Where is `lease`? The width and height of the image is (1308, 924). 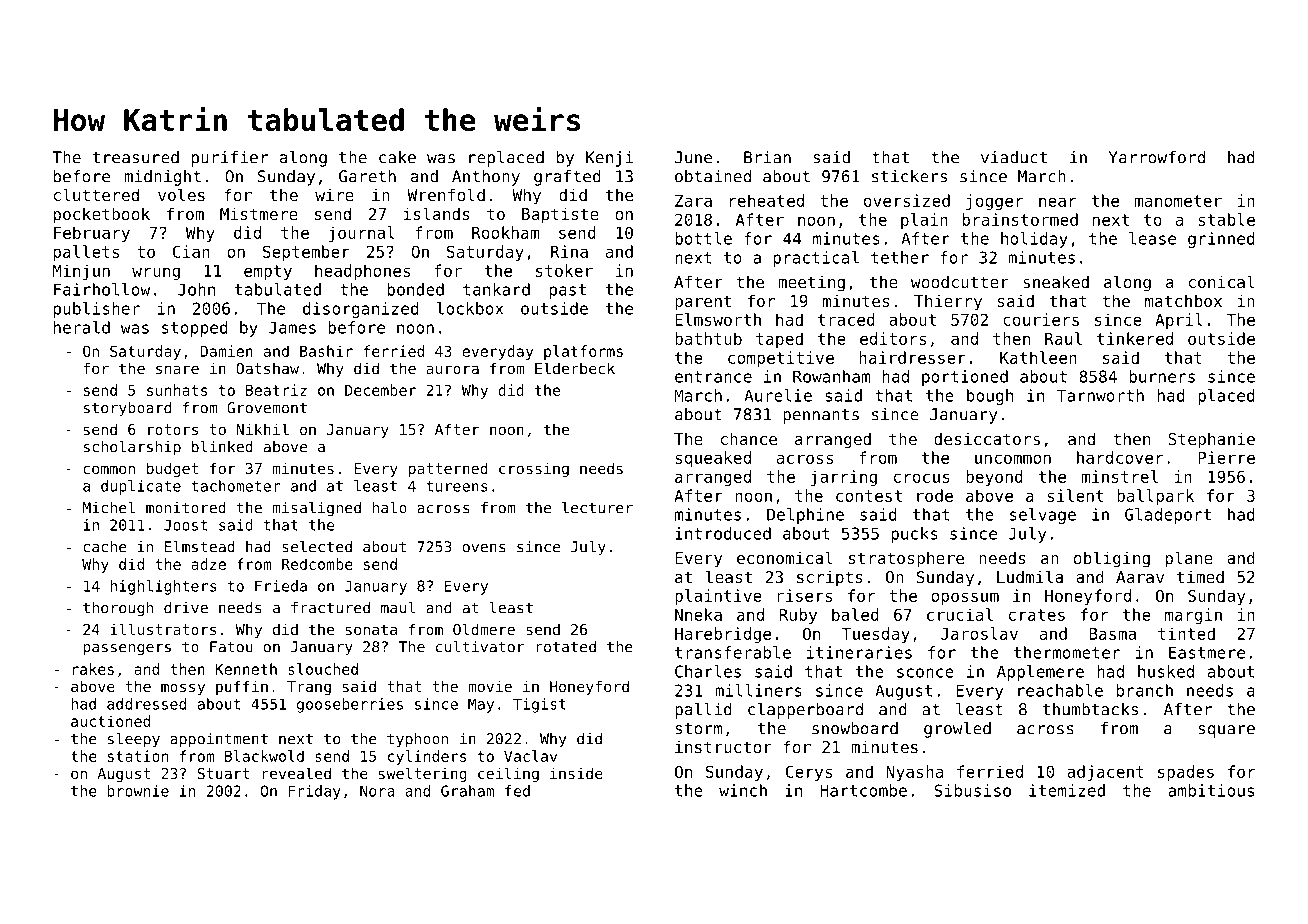
lease is located at coordinates (1152, 238).
